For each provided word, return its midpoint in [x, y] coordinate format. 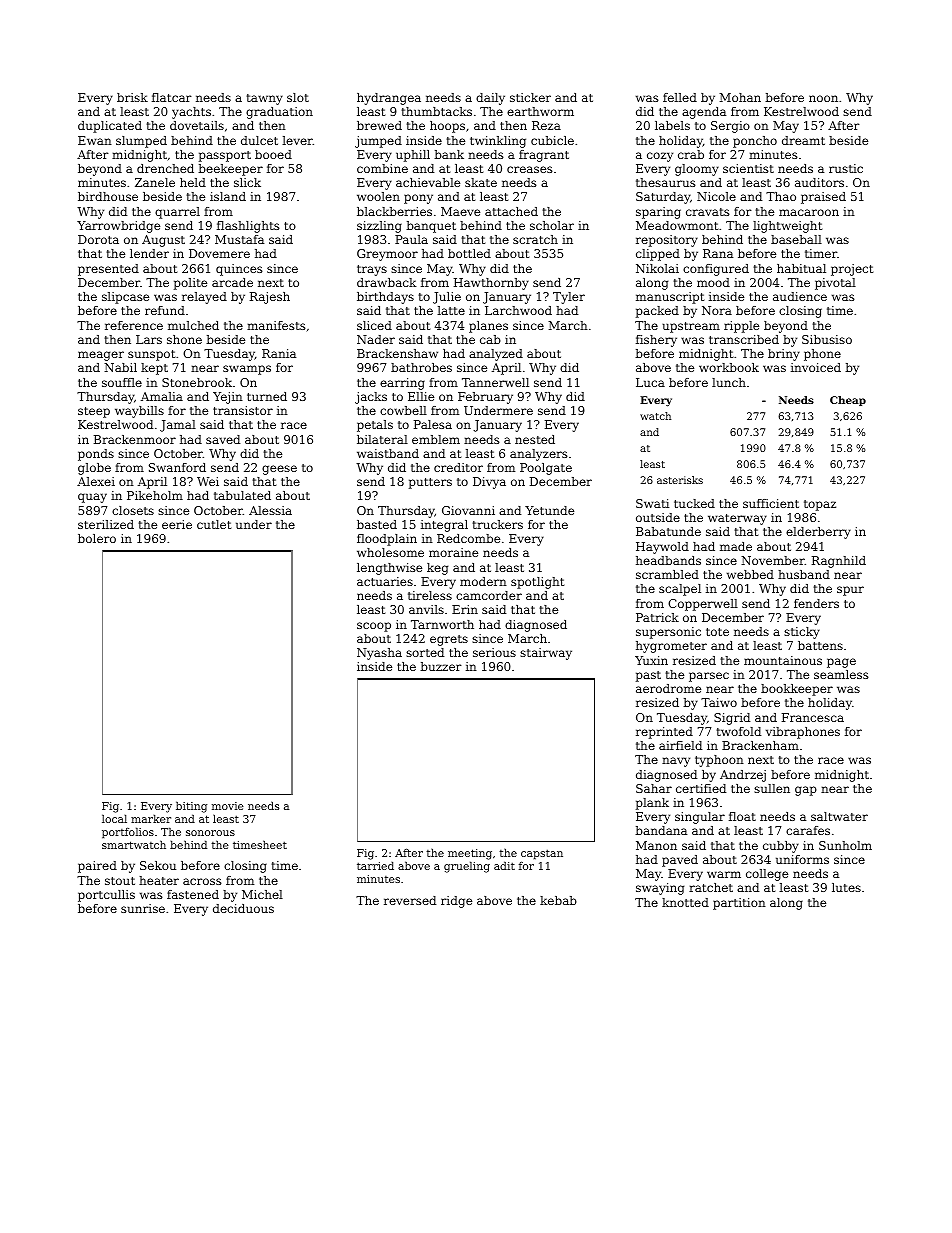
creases [530, 169]
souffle [122, 382]
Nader [376, 339]
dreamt [803, 140]
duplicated [110, 127]
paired [97, 867]
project [852, 270]
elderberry [818, 533]
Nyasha [379, 654]
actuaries [385, 581]
